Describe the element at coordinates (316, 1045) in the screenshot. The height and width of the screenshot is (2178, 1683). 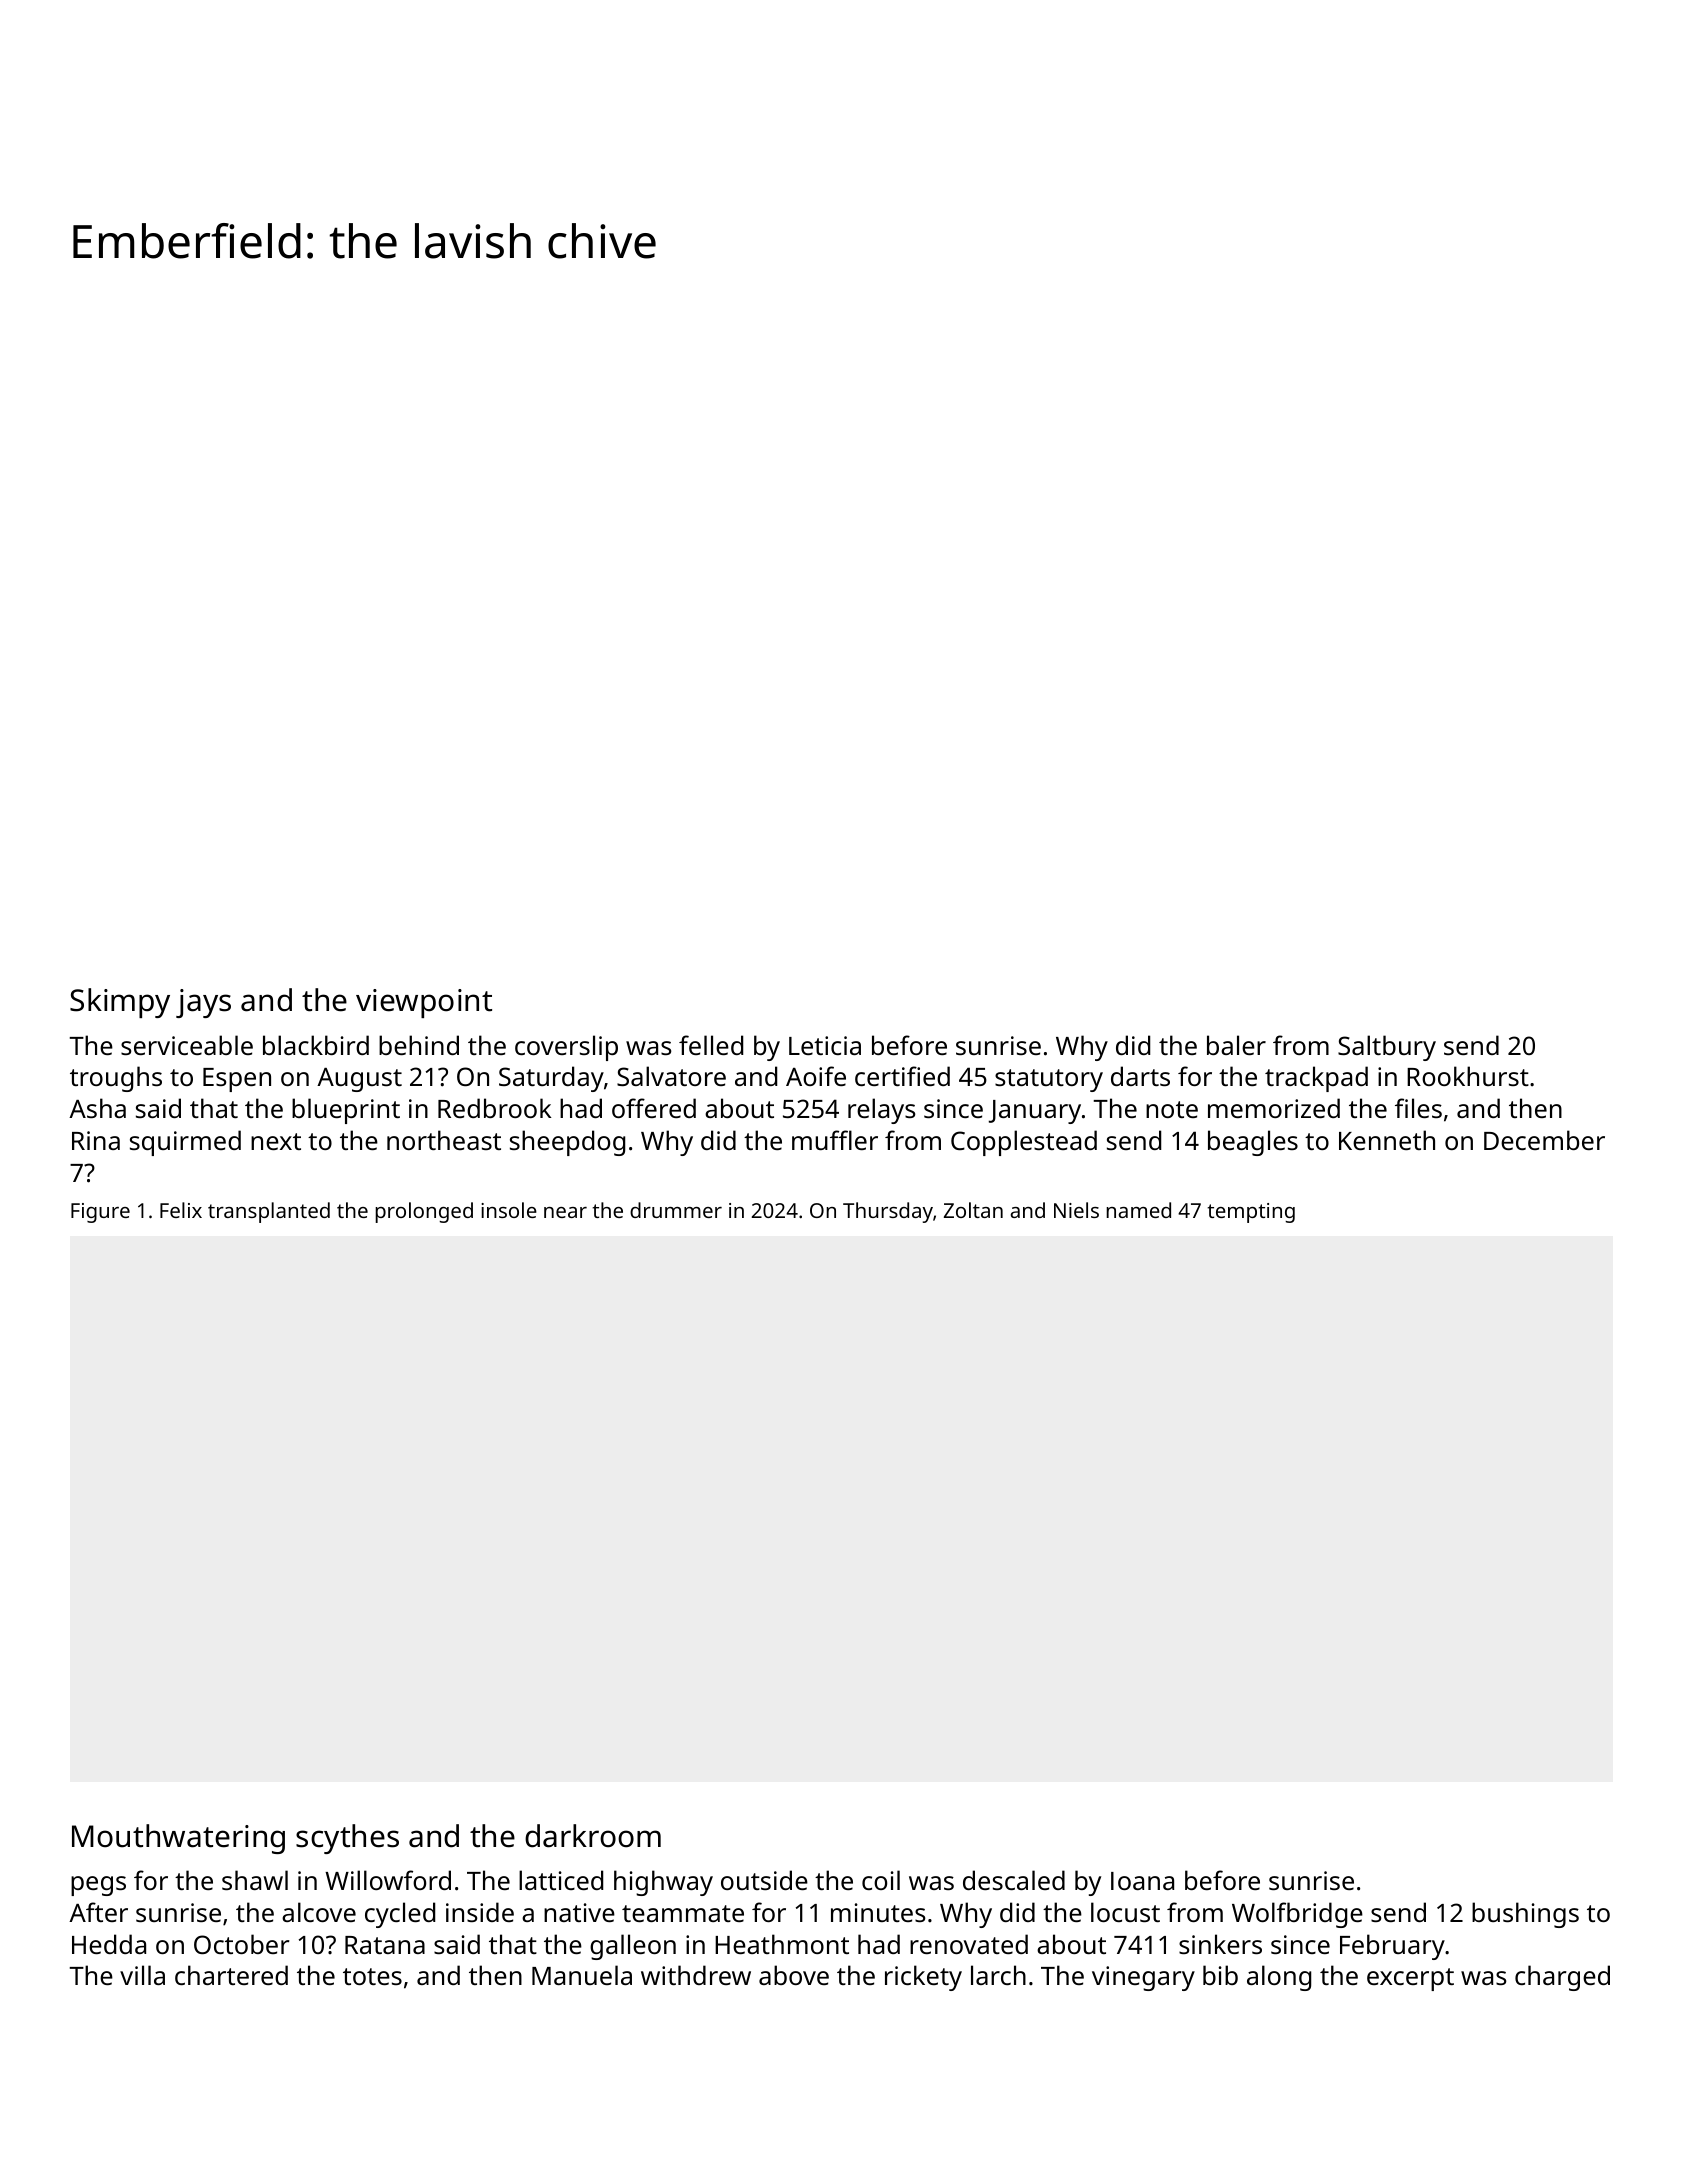
I see `blackbird` at that location.
